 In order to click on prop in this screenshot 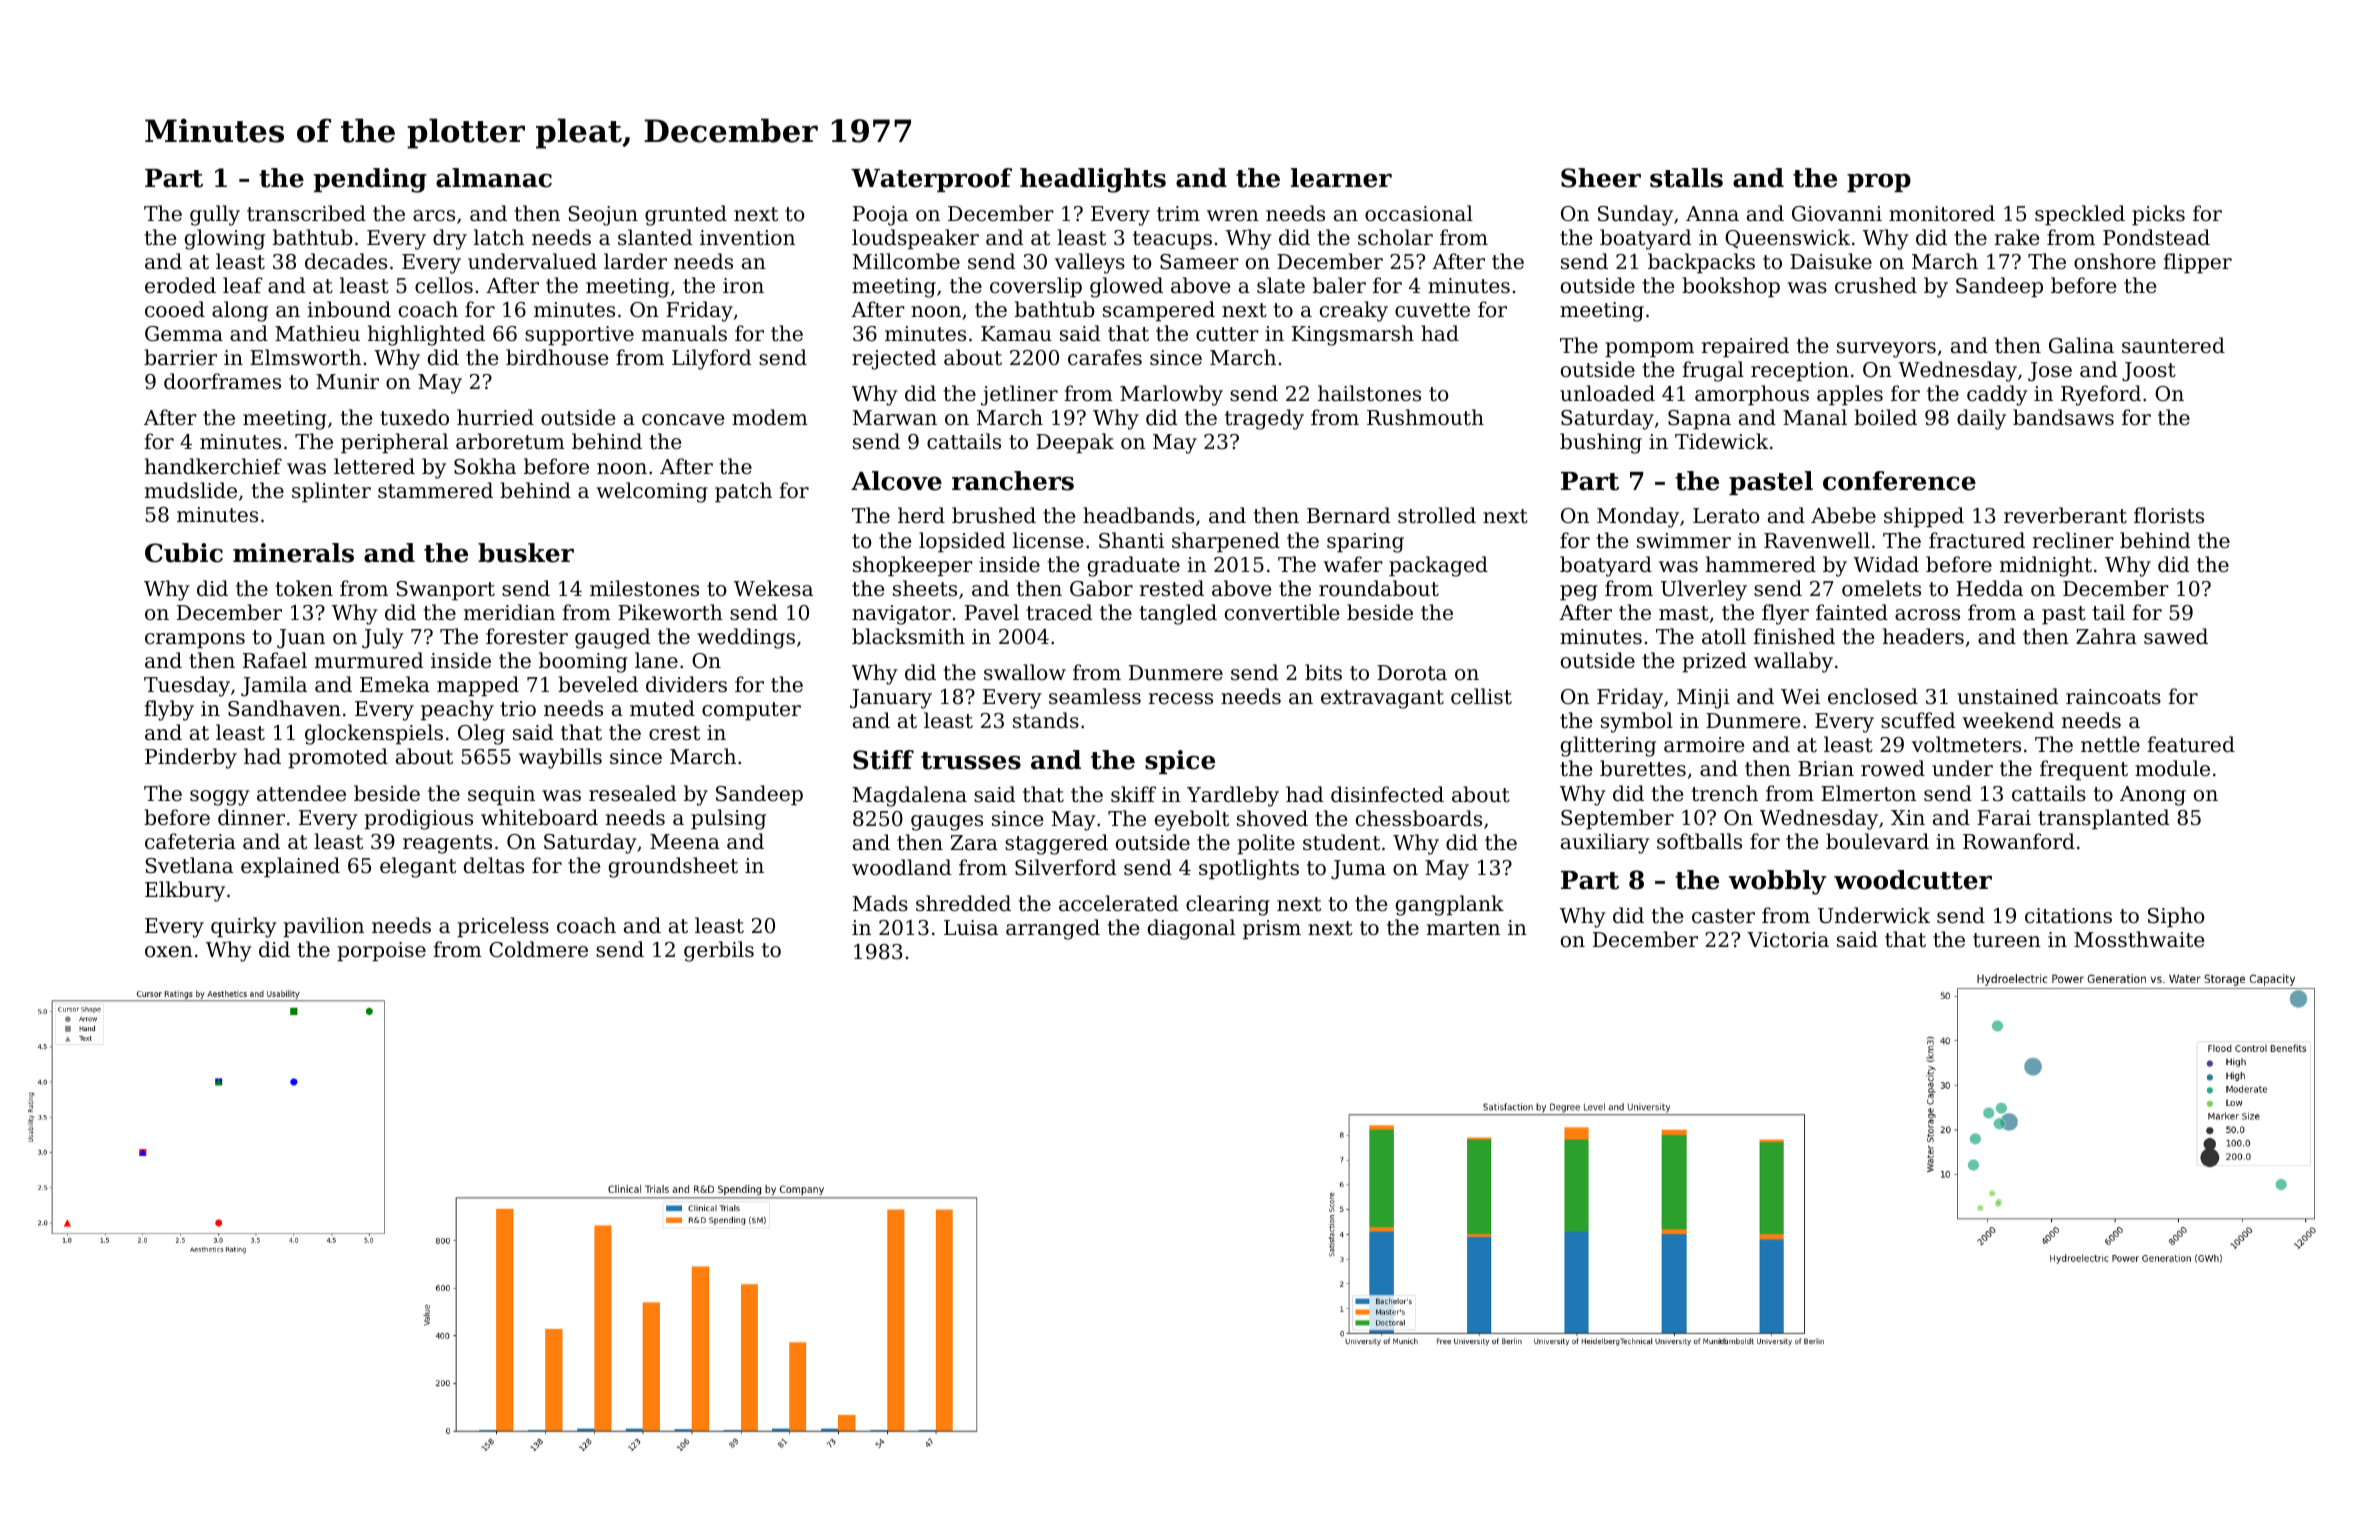, I will do `click(1879, 182)`.
